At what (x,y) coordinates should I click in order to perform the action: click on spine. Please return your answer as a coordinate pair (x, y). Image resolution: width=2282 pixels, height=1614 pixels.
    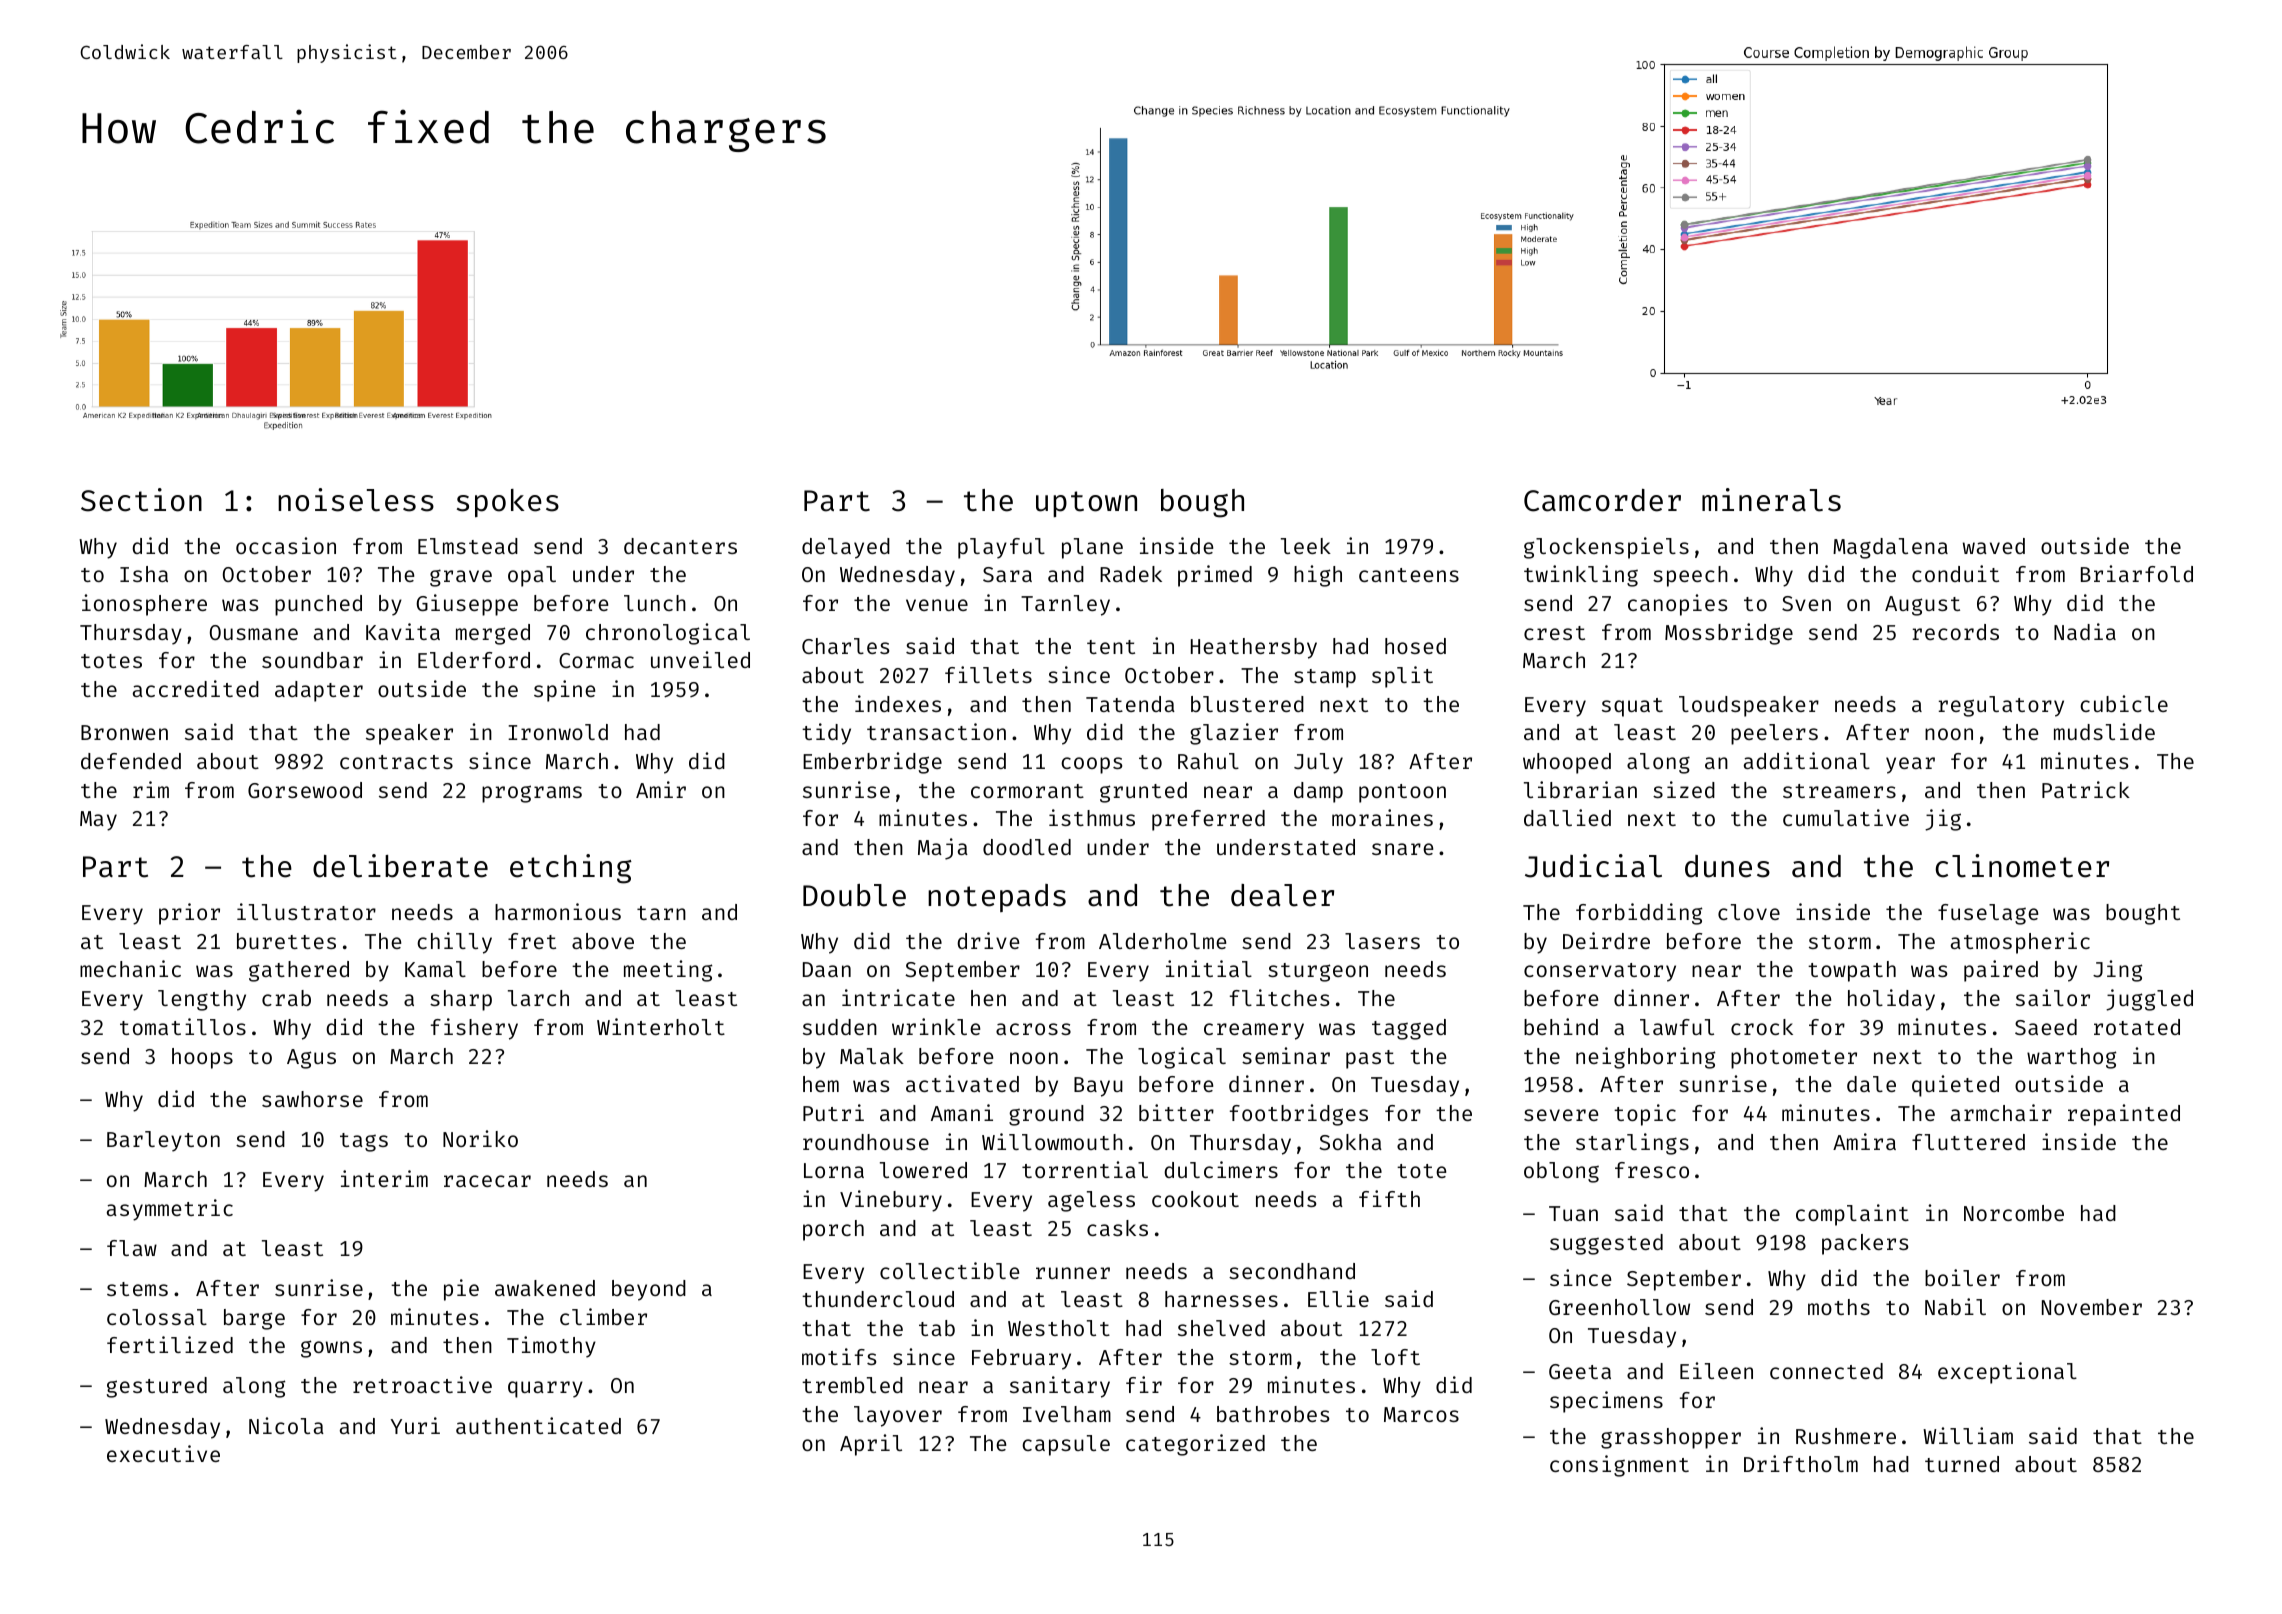
    Looking at the image, I should click on (564, 691).
